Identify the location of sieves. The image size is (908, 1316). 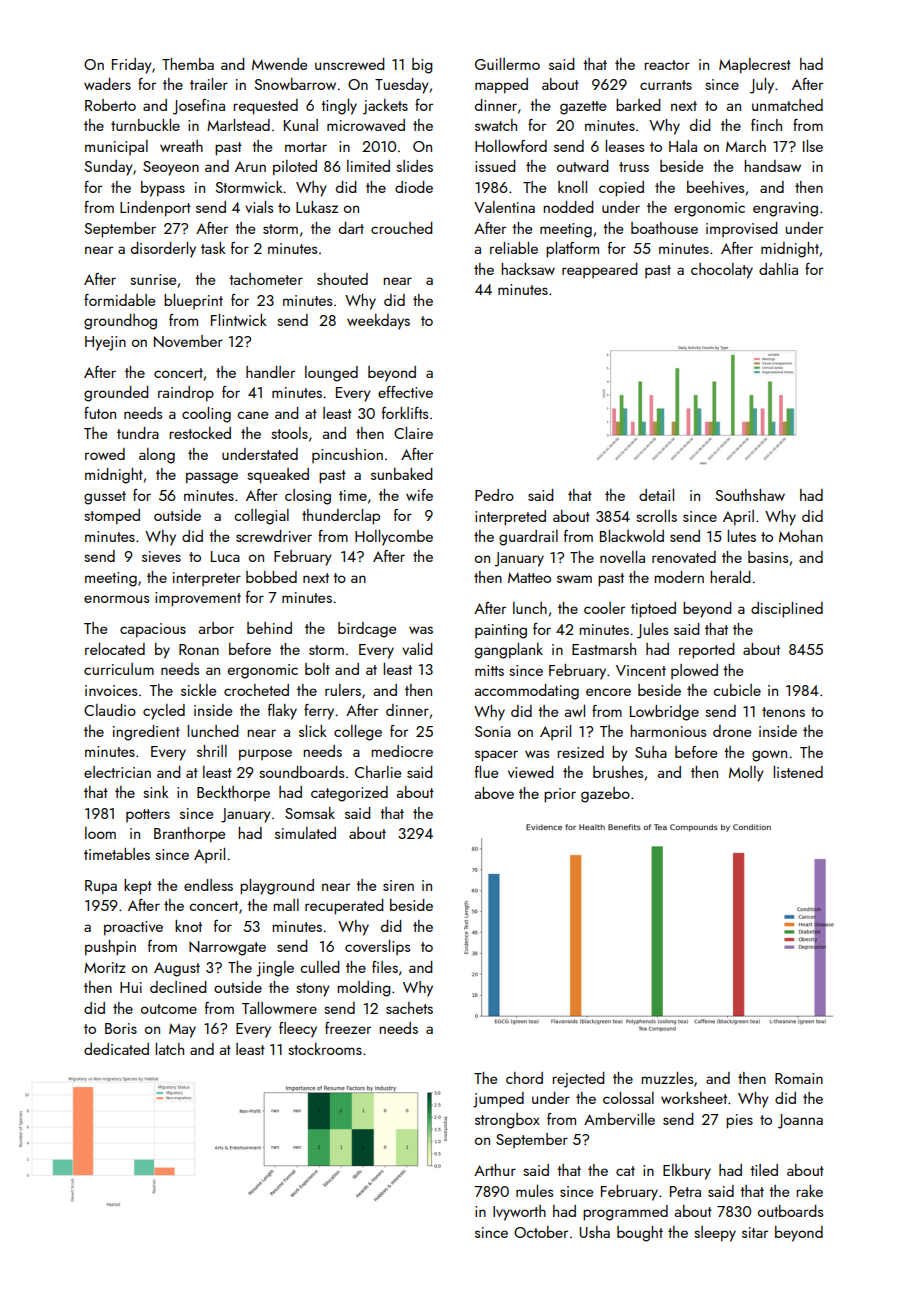
(161, 556).
